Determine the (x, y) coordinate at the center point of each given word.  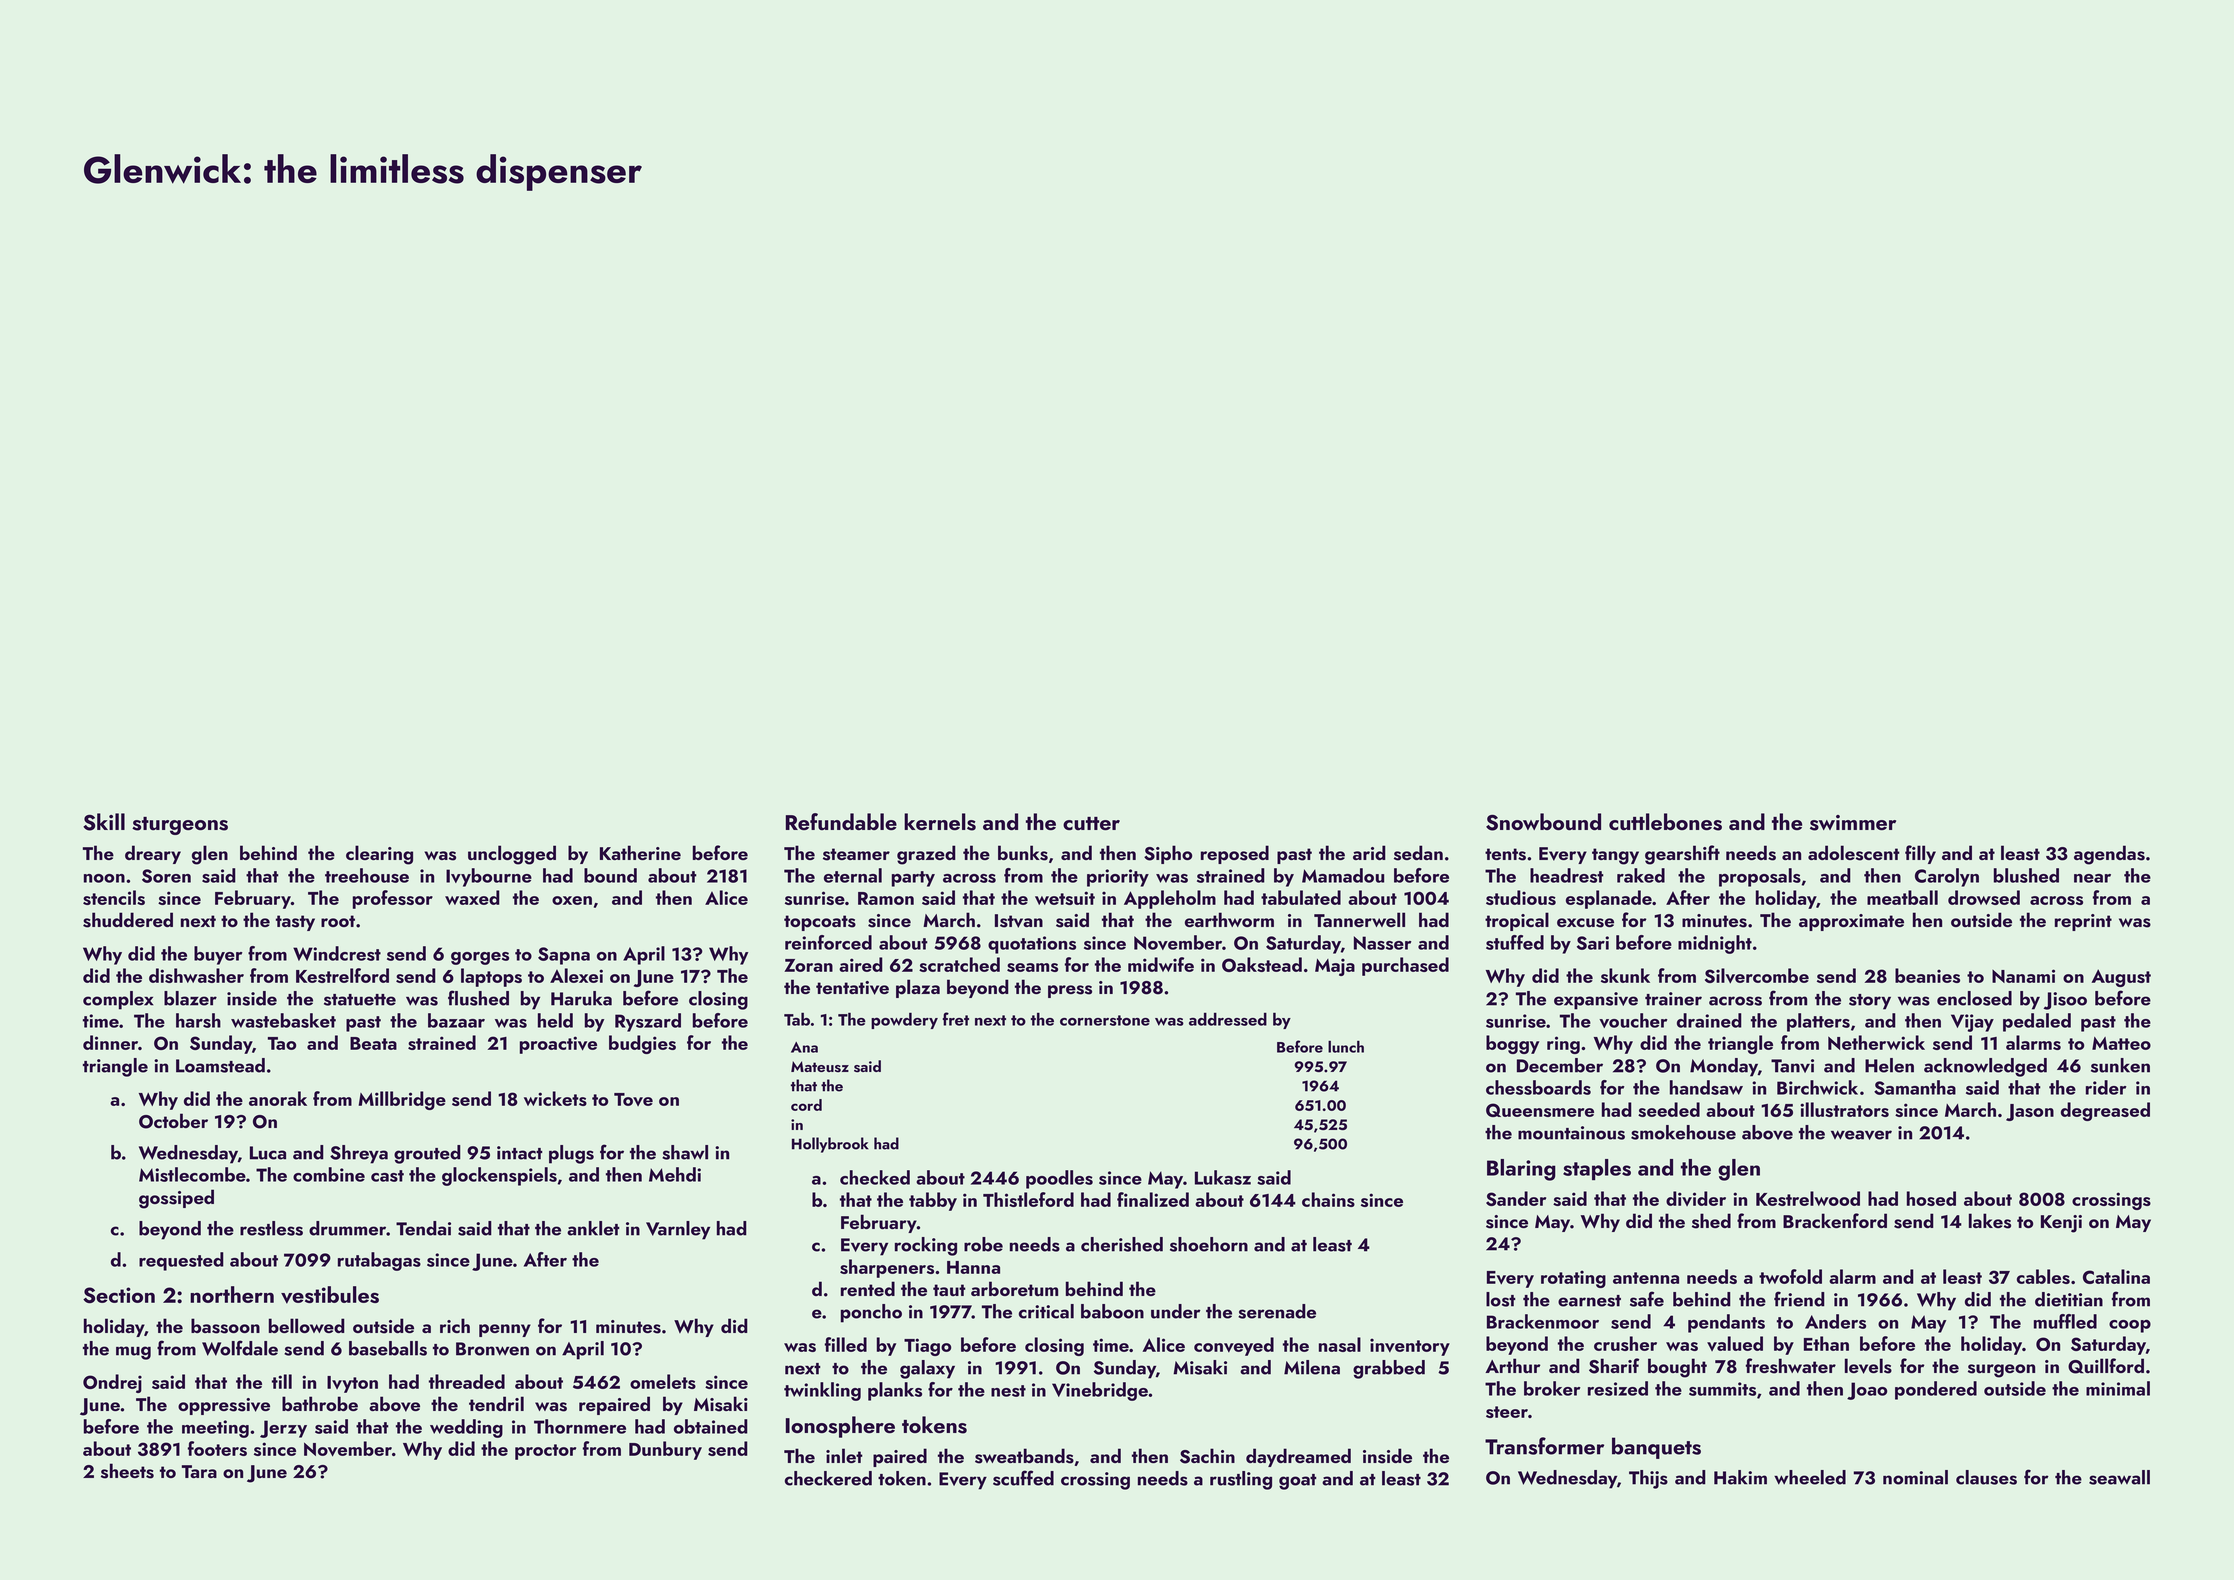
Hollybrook (830, 1145)
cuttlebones (1665, 822)
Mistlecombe (192, 1174)
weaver (1861, 1135)
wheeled (1810, 1477)
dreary (153, 854)
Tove (633, 1099)
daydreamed (1298, 1457)
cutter (1091, 823)
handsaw (1706, 1087)
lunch (1346, 1047)
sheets (127, 1471)
